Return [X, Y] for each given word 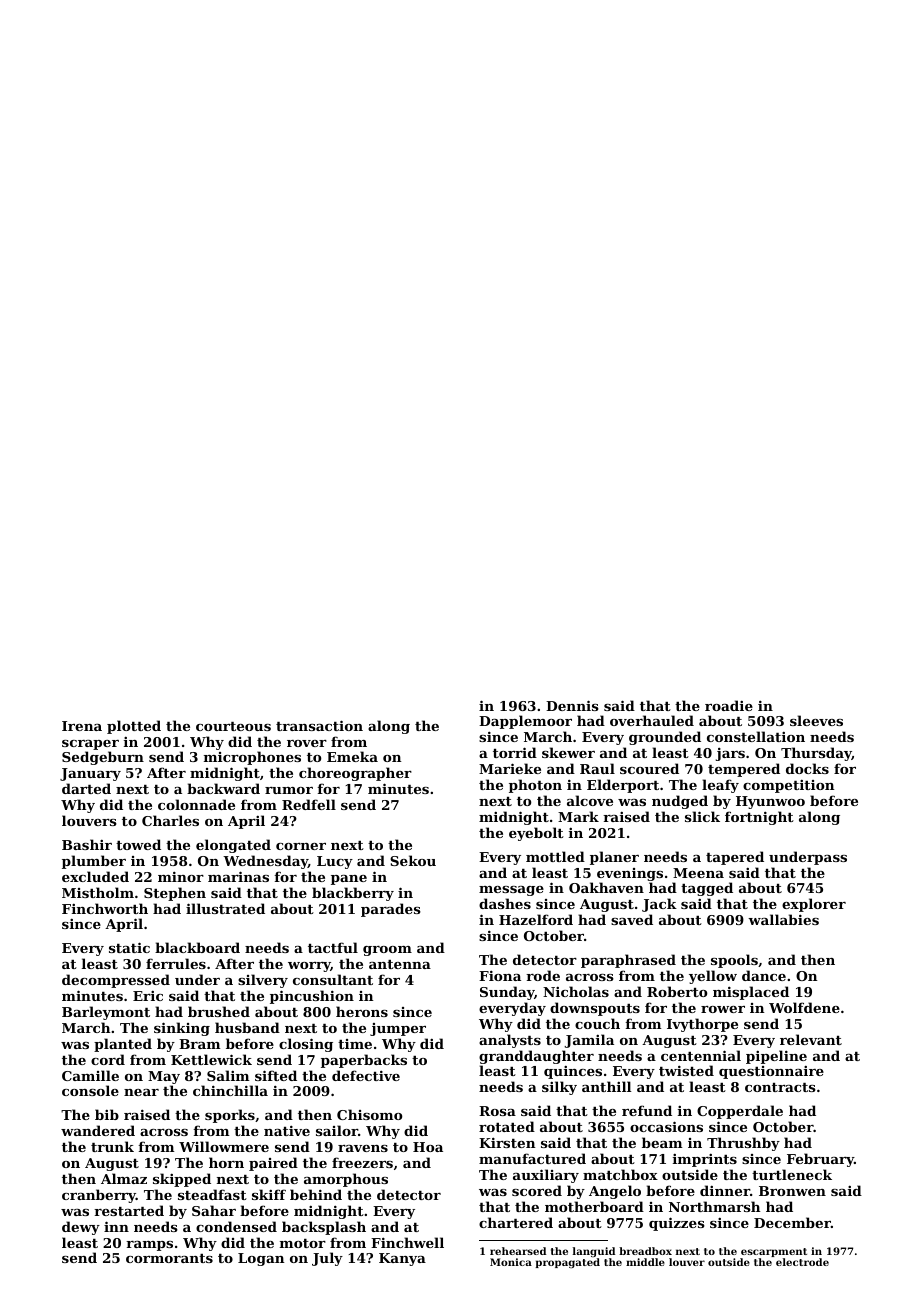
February [820, 1160]
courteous [233, 726]
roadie [729, 705]
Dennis [572, 705]
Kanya [402, 1259]
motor [303, 1243]
